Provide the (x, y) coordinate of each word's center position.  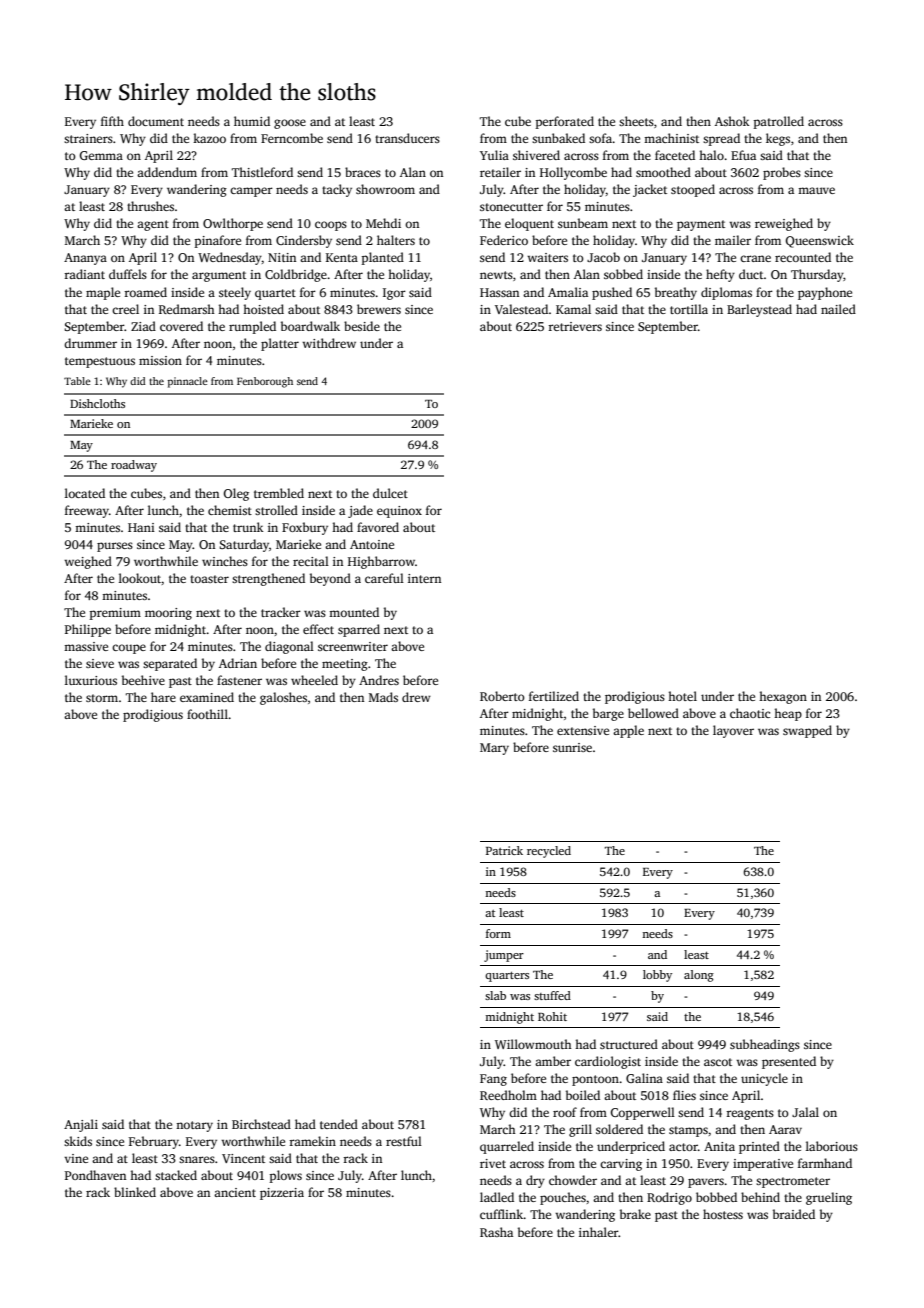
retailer (500, 172)
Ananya (85, 259)
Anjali (81, 1125)
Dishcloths (97, 403)
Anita (719, 1146)
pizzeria (282, 1194)
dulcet (390, 493)
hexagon (783, 697)
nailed (838, 309)
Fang (493, 1080)
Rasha (496, 1232)
